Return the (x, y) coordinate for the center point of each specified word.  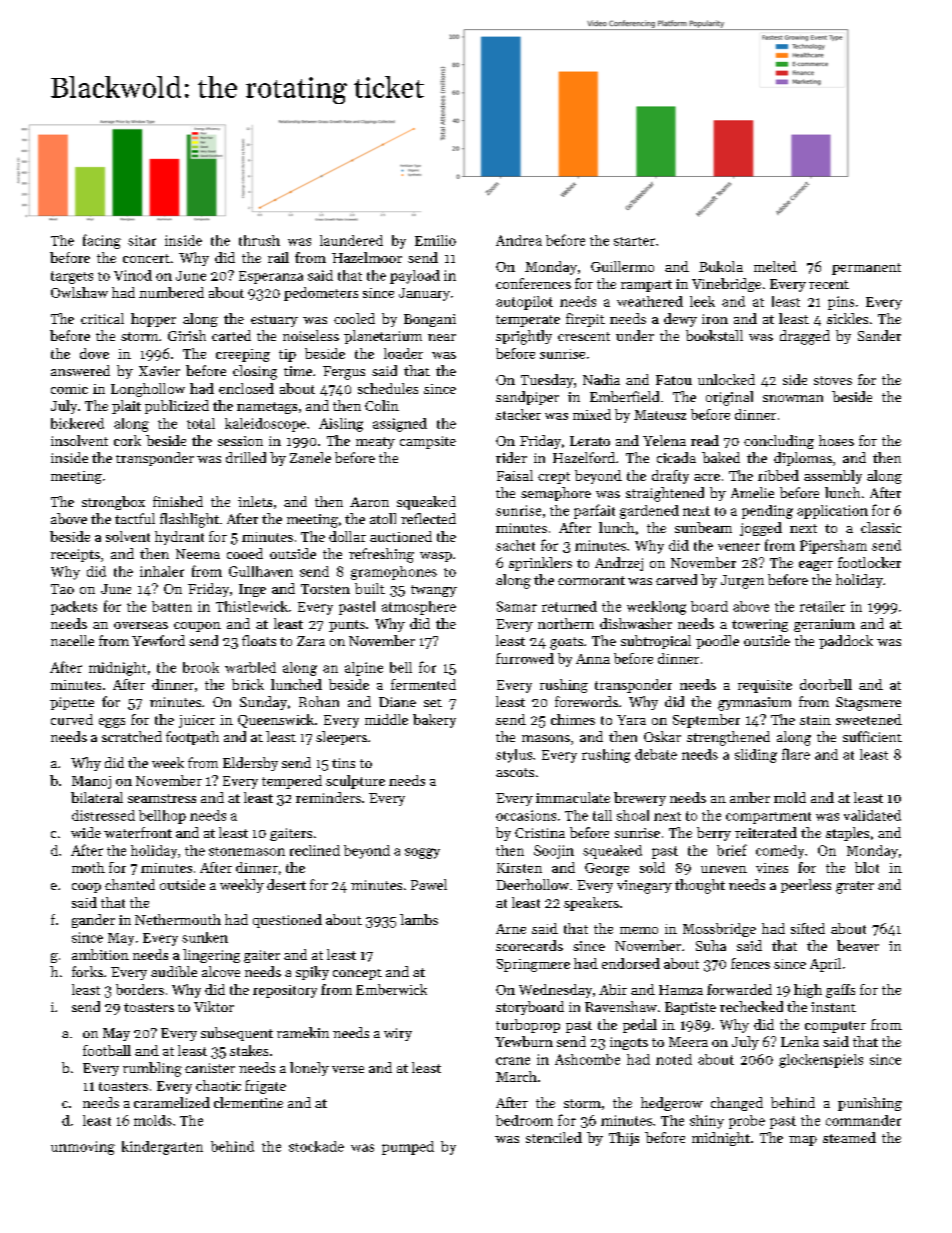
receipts (75, 555)
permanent (866, 269)
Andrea (519, 240)
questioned (287, 921)
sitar (142, 240)
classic (881, 527)
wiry (398, 1034)
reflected (428, 518)
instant (833, 1007)
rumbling (152, 1069)
